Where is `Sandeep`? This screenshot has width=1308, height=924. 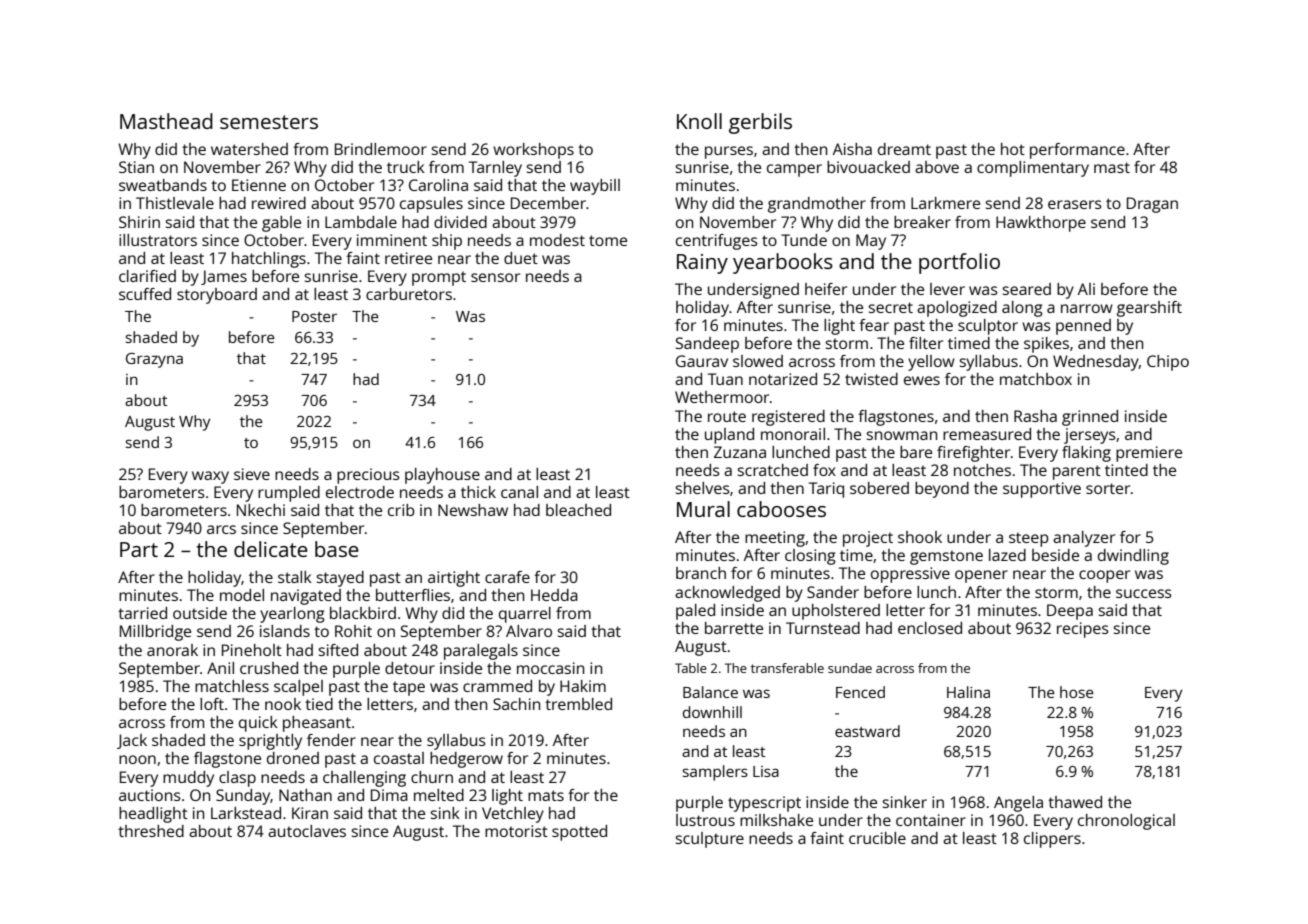 Sandeep is located at coordinates (707, 345).
